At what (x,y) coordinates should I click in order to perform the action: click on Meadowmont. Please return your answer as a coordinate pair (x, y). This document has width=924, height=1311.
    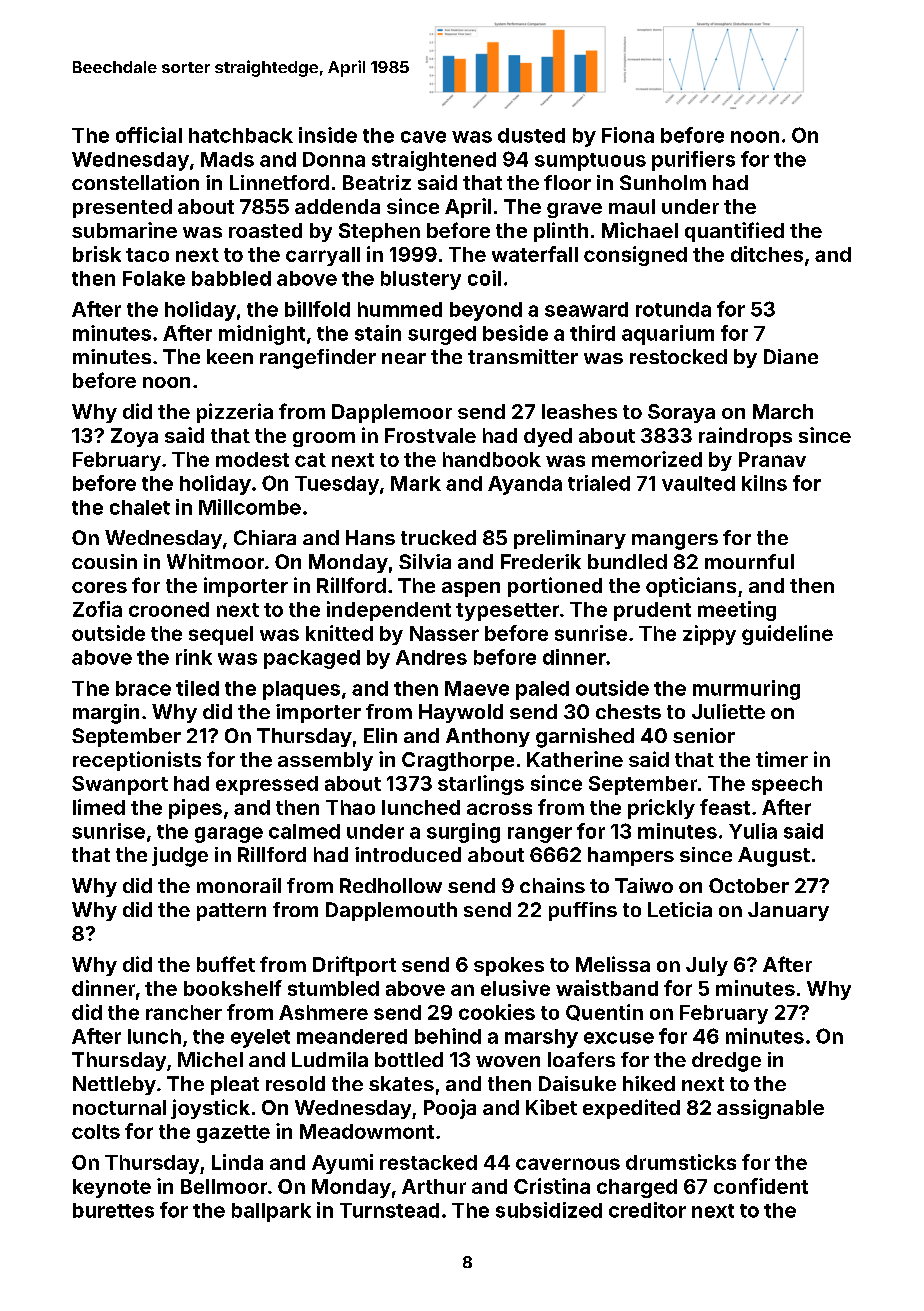
    Looking at the image, I should click on (367, 1131).
